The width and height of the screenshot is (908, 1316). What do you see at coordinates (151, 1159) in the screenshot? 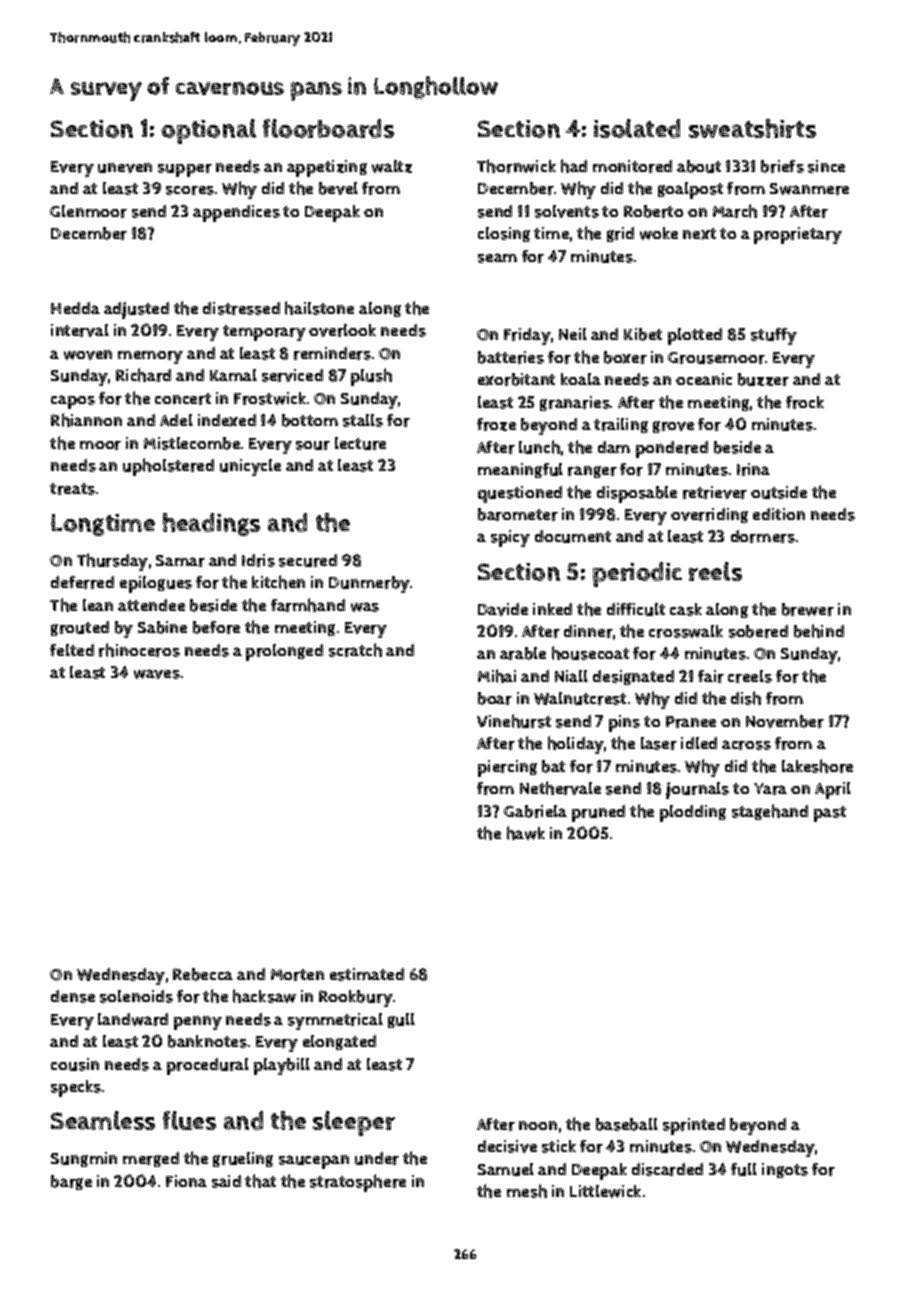
I see `merged` at bounding box center [151, 1159].
